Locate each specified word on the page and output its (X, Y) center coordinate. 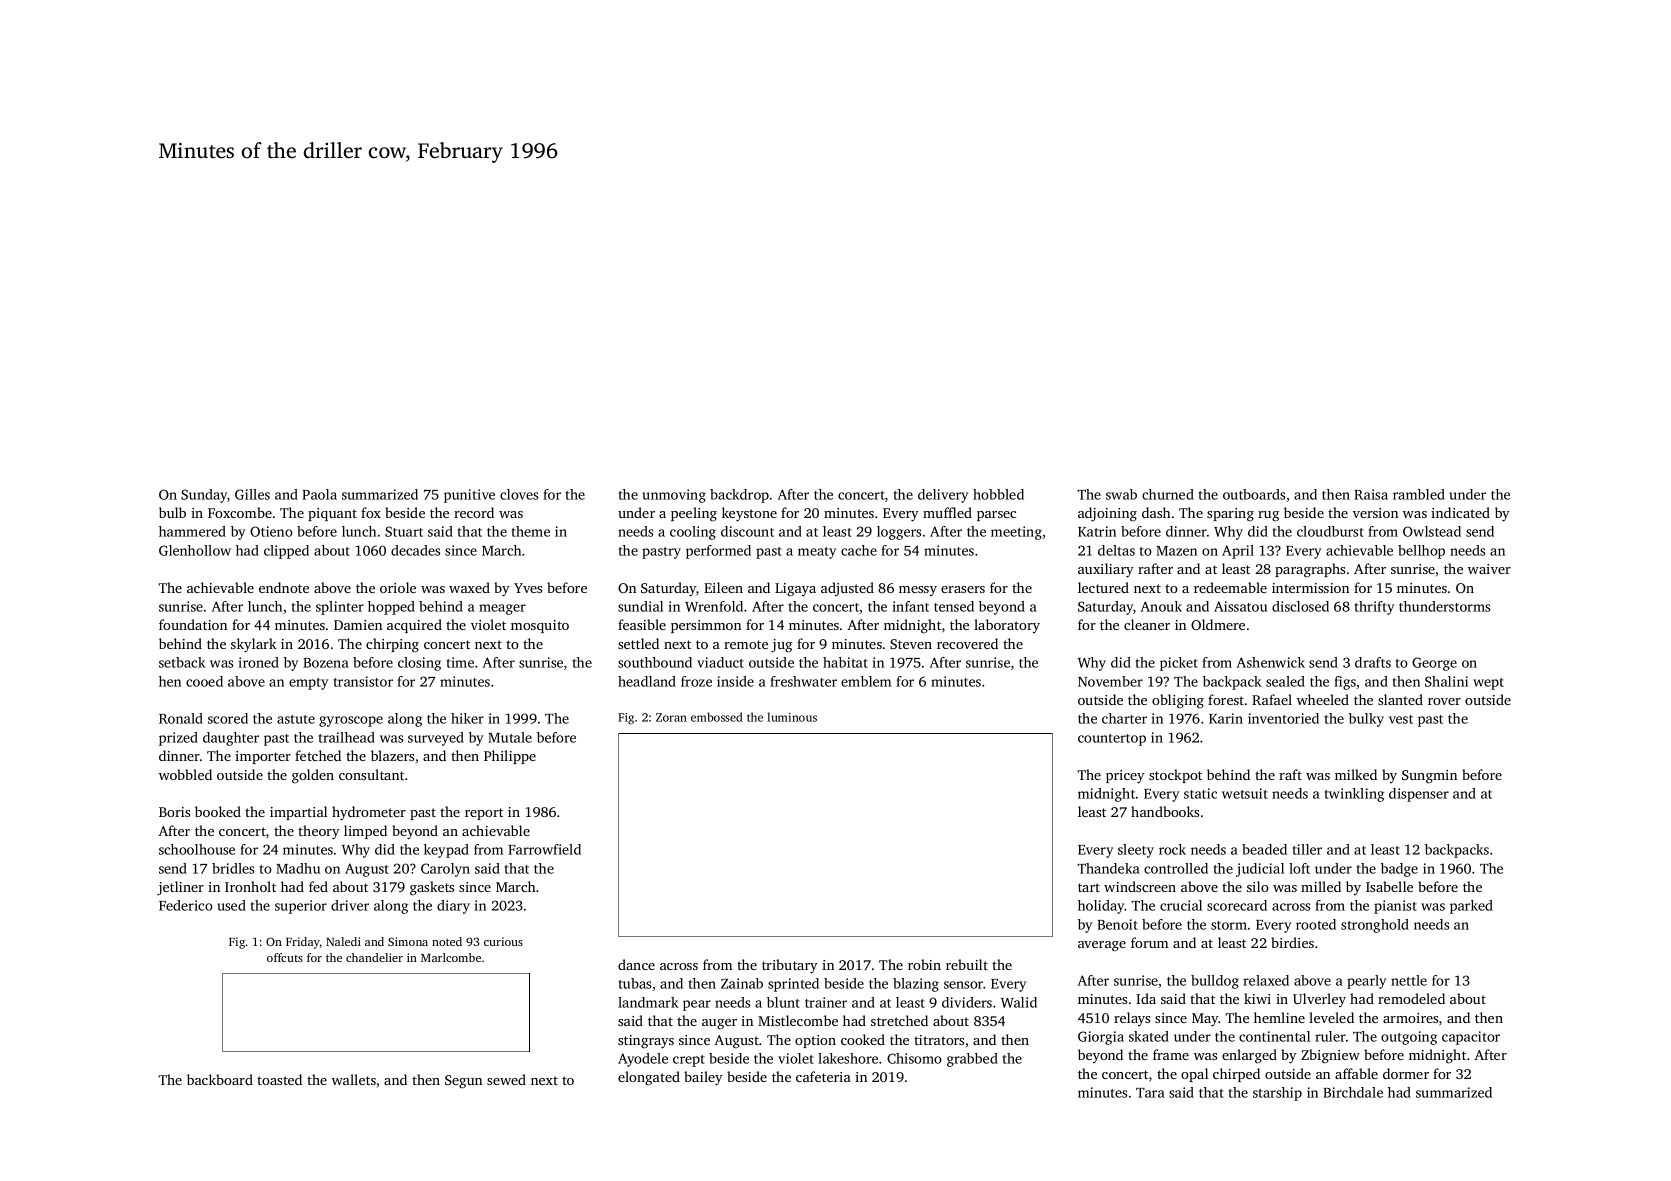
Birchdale (1353, 1092)
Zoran (671, 717)
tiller (1307, 849)
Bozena (326, 663)
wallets (354, 1079)
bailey (703, 1078)
